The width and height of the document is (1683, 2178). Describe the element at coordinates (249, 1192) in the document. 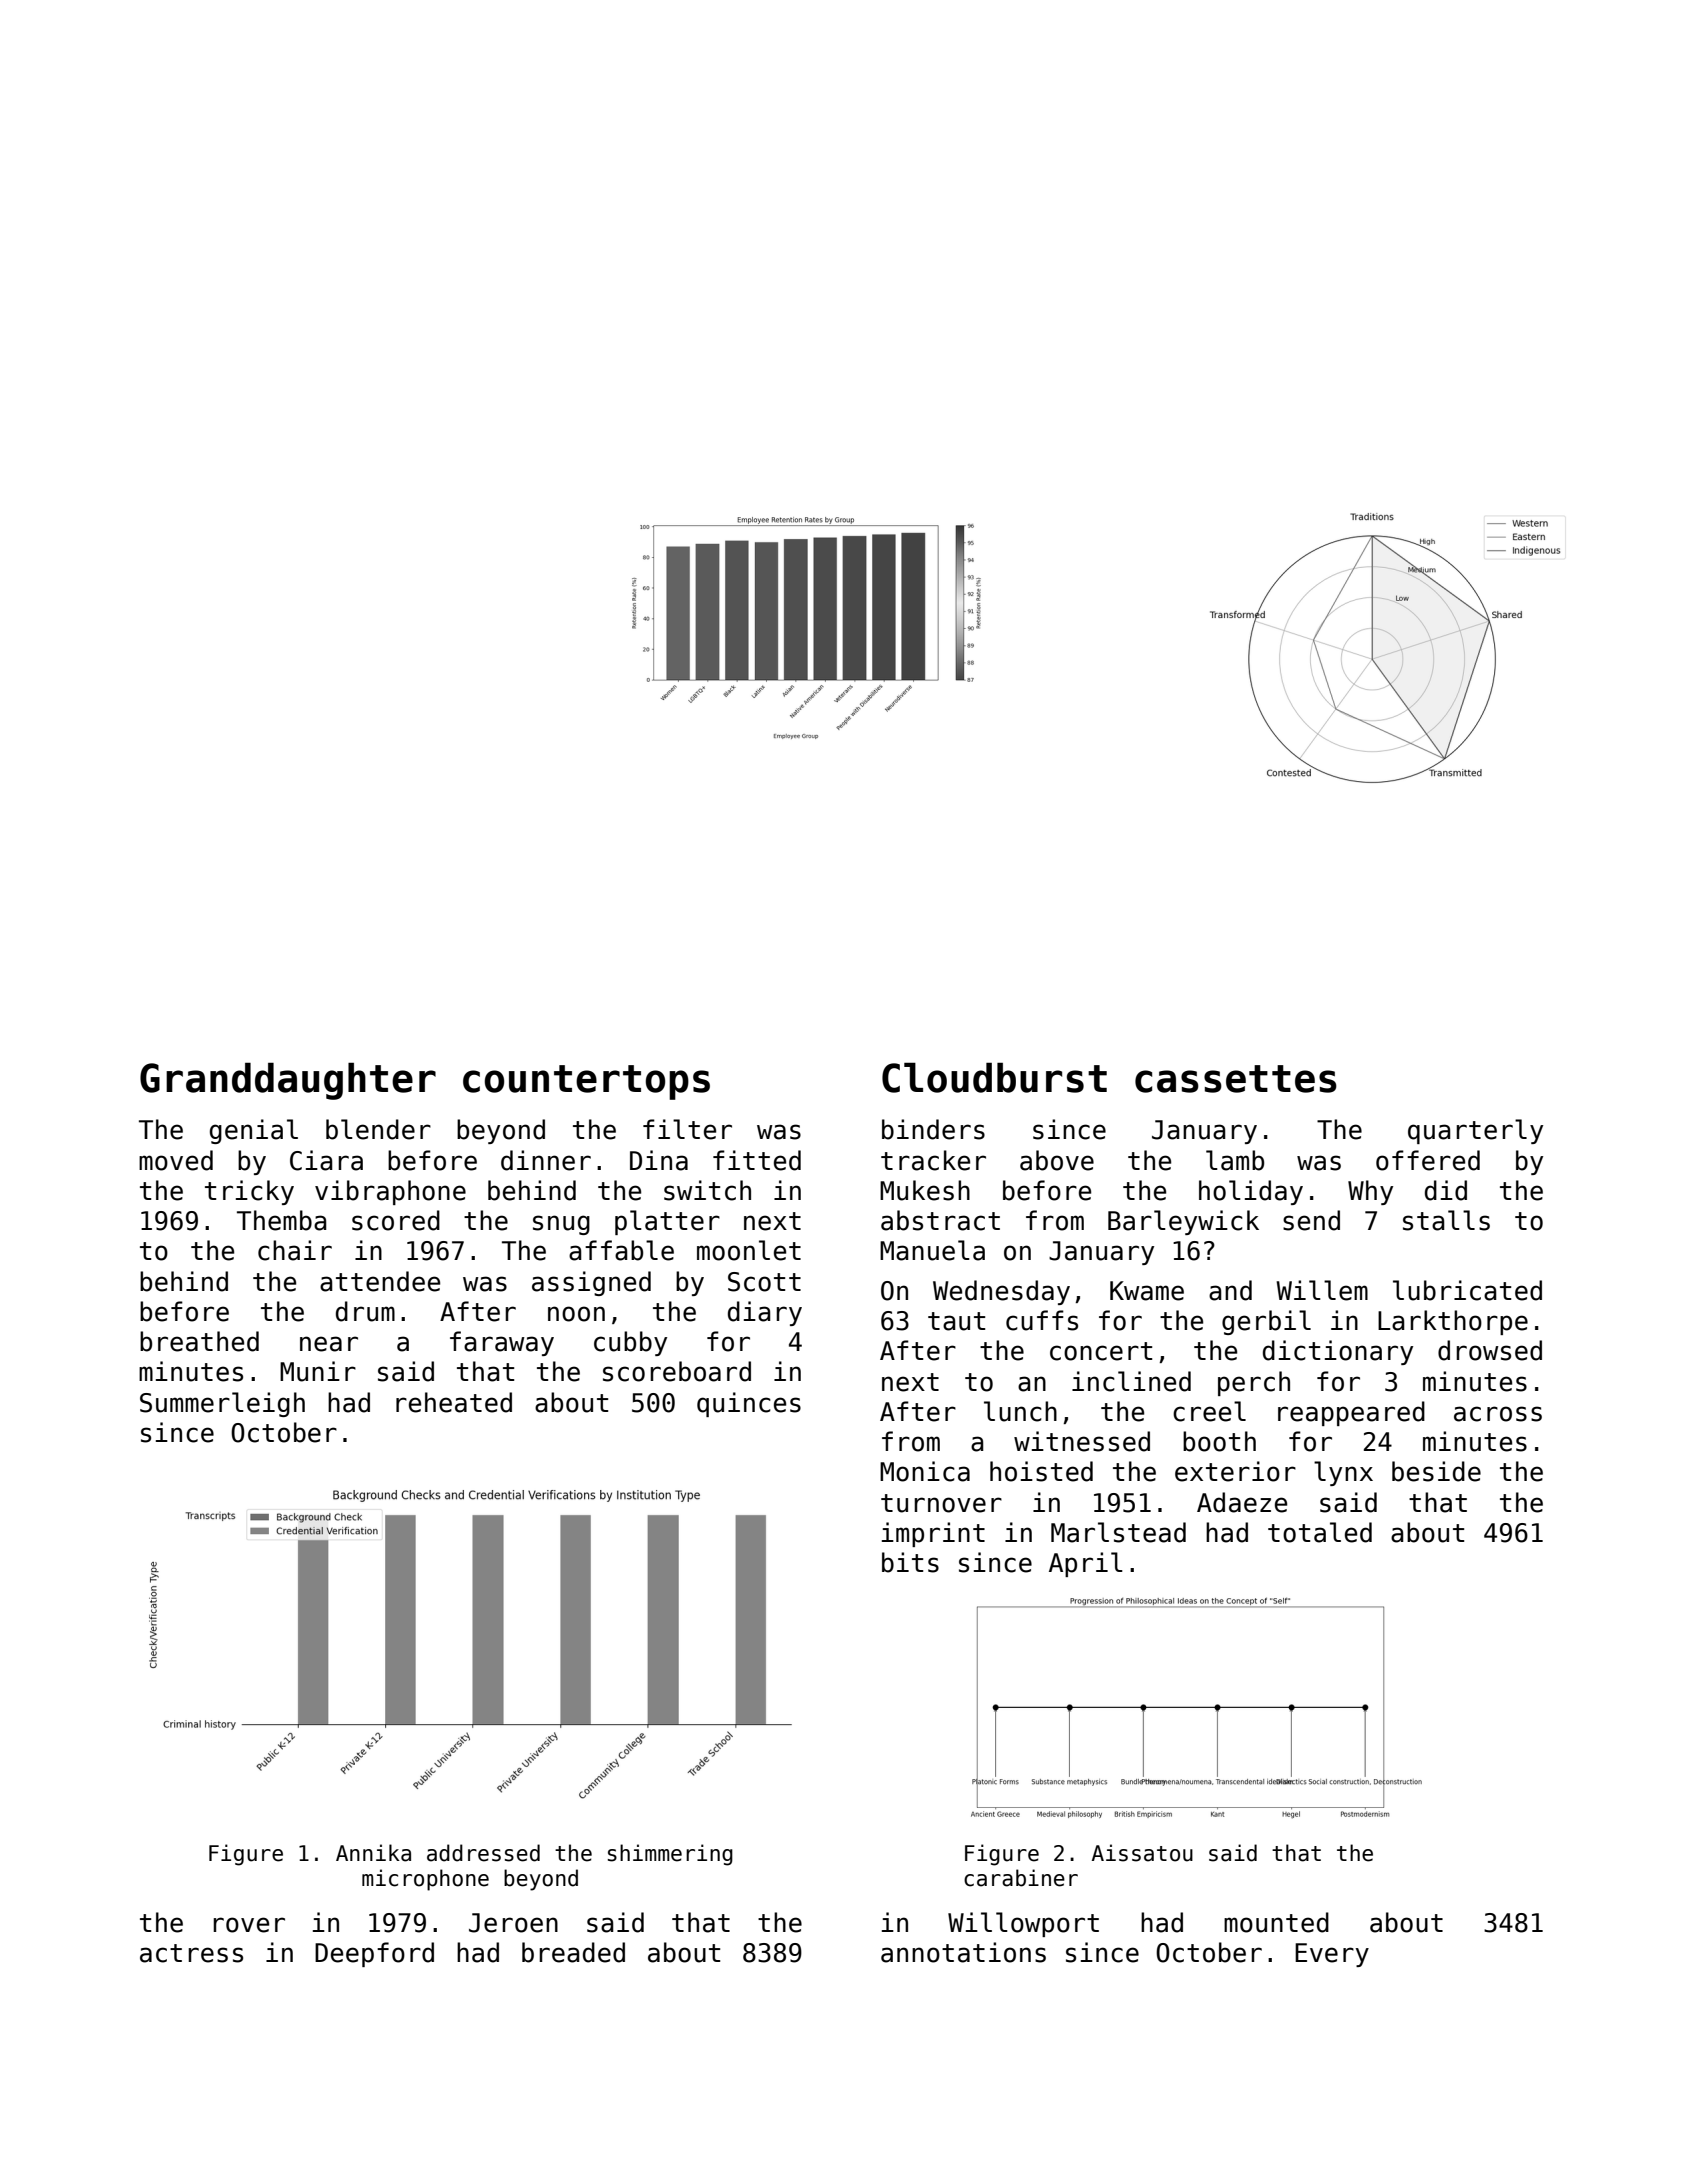

I see `tricky` at that location.
